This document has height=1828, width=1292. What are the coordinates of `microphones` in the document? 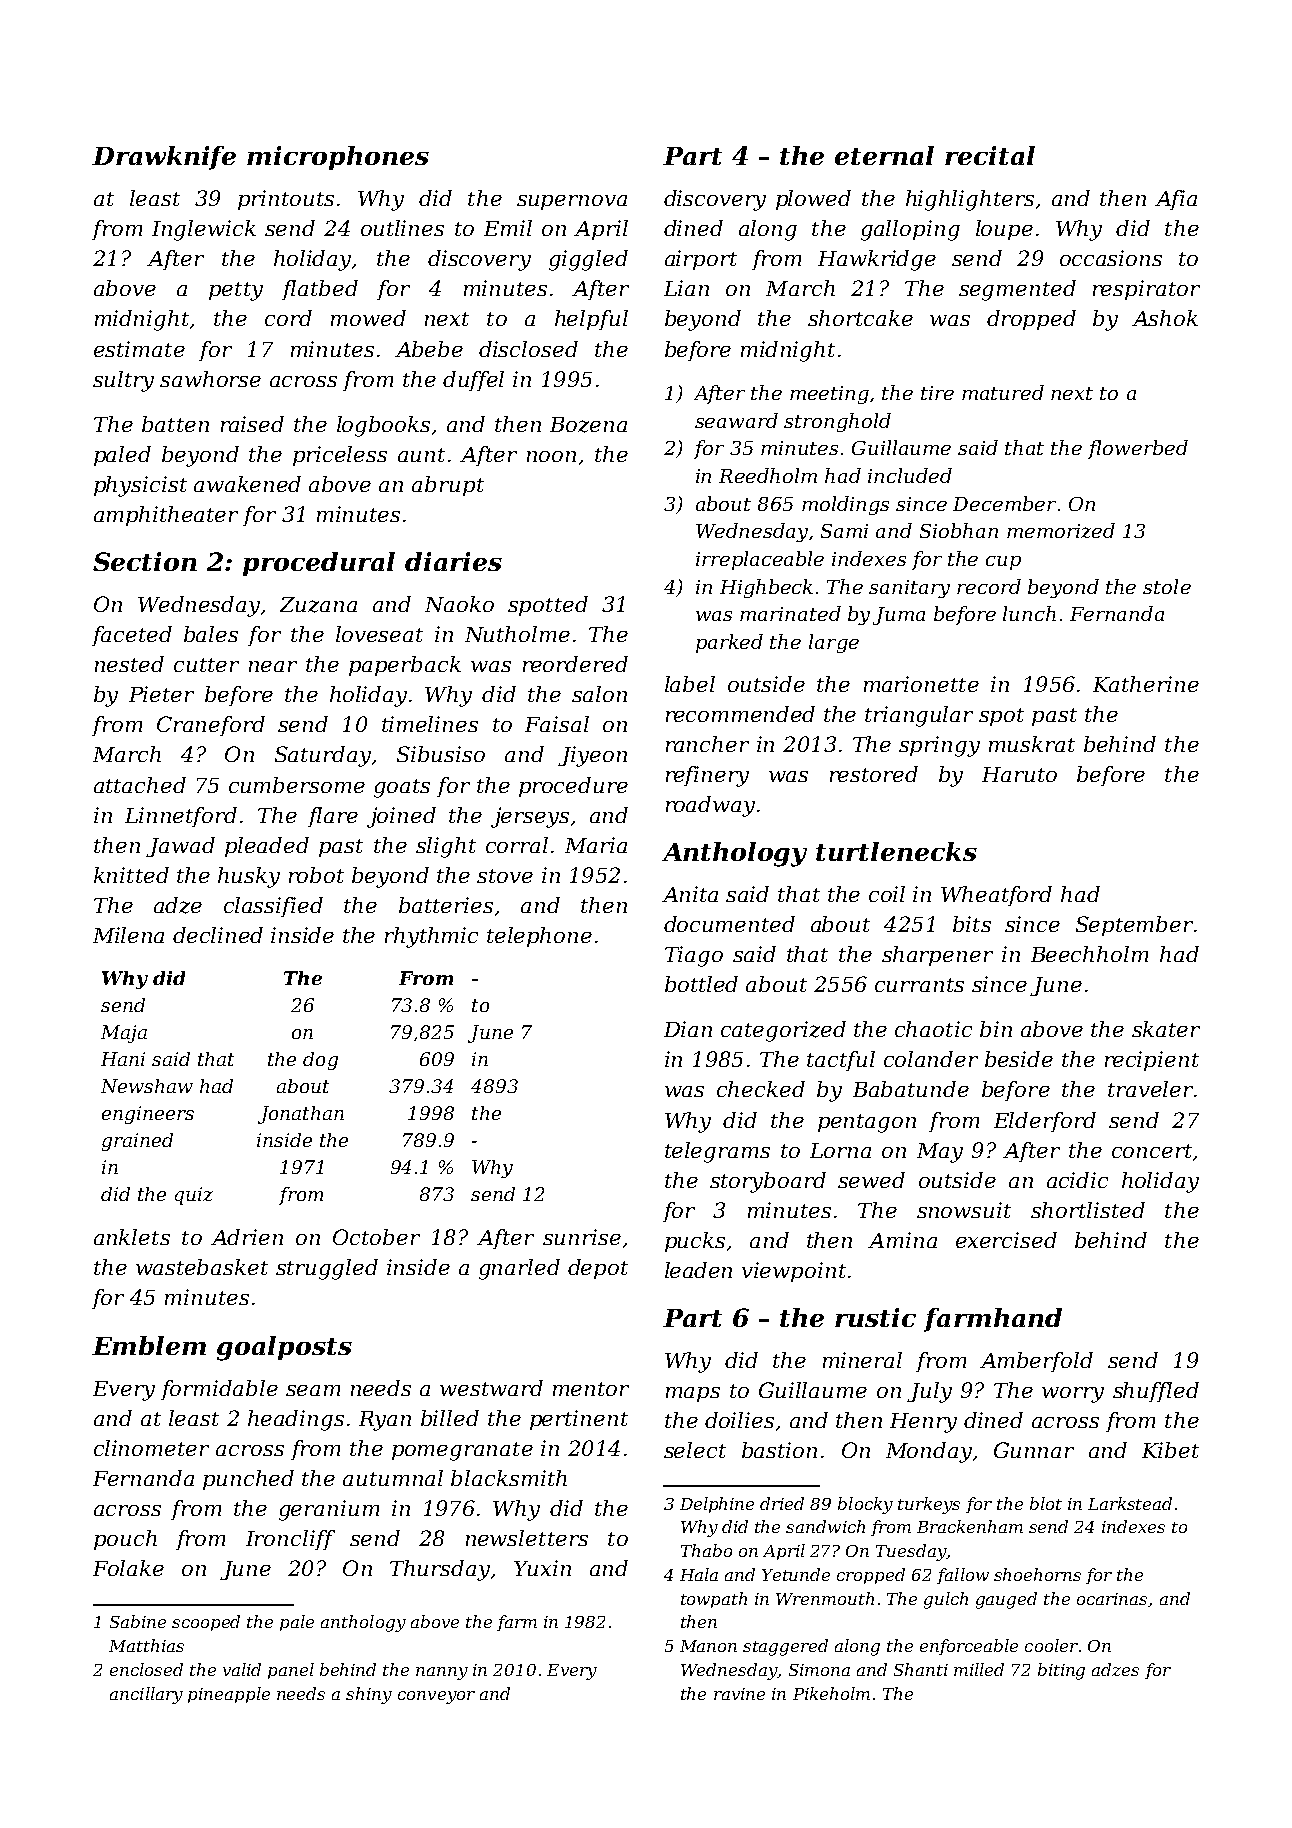 It's located at (338, 158).
